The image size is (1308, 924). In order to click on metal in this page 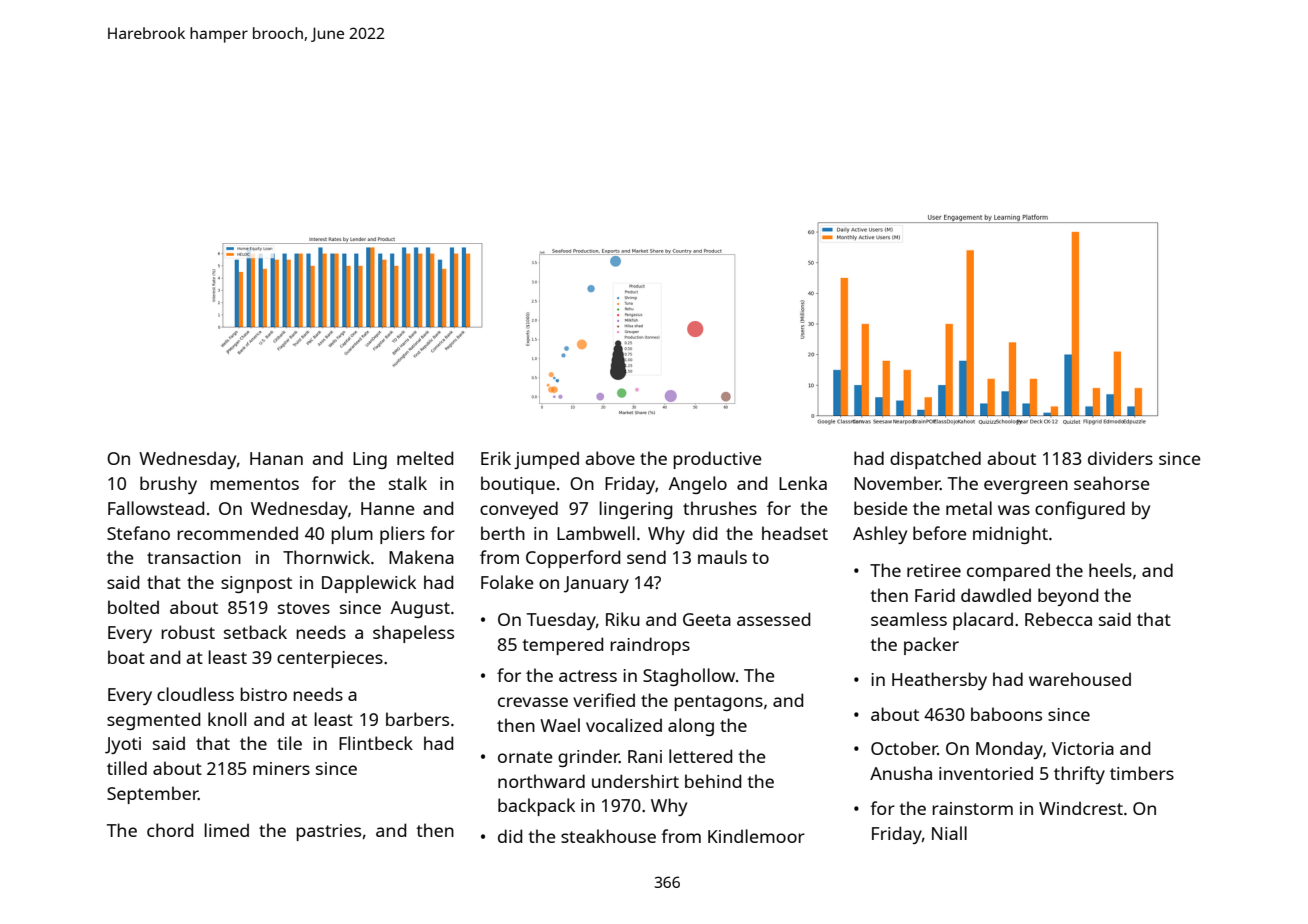, I will do `click(969, 508)`.
